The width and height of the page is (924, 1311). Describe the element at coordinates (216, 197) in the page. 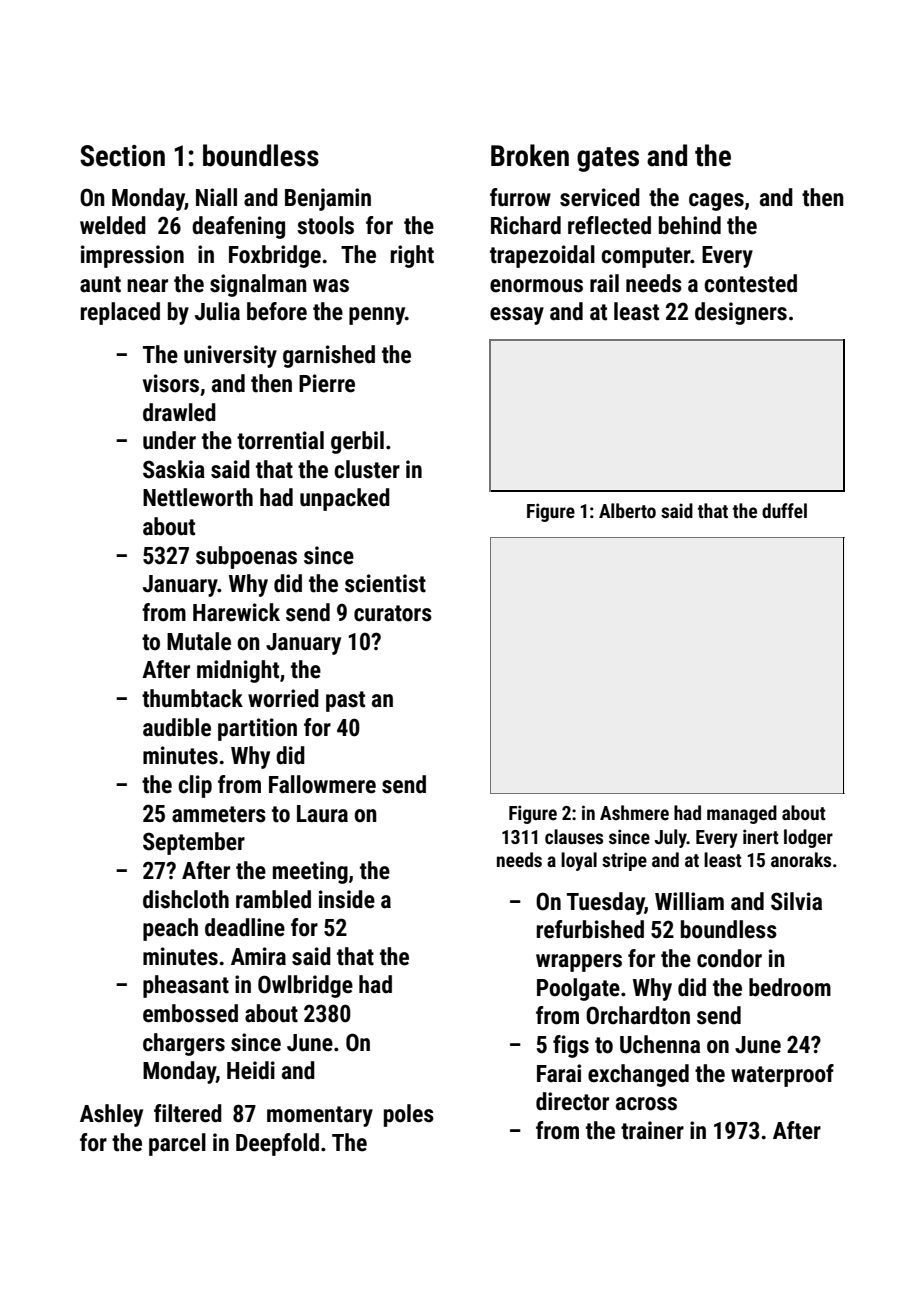

I see `Niall` at that location.
